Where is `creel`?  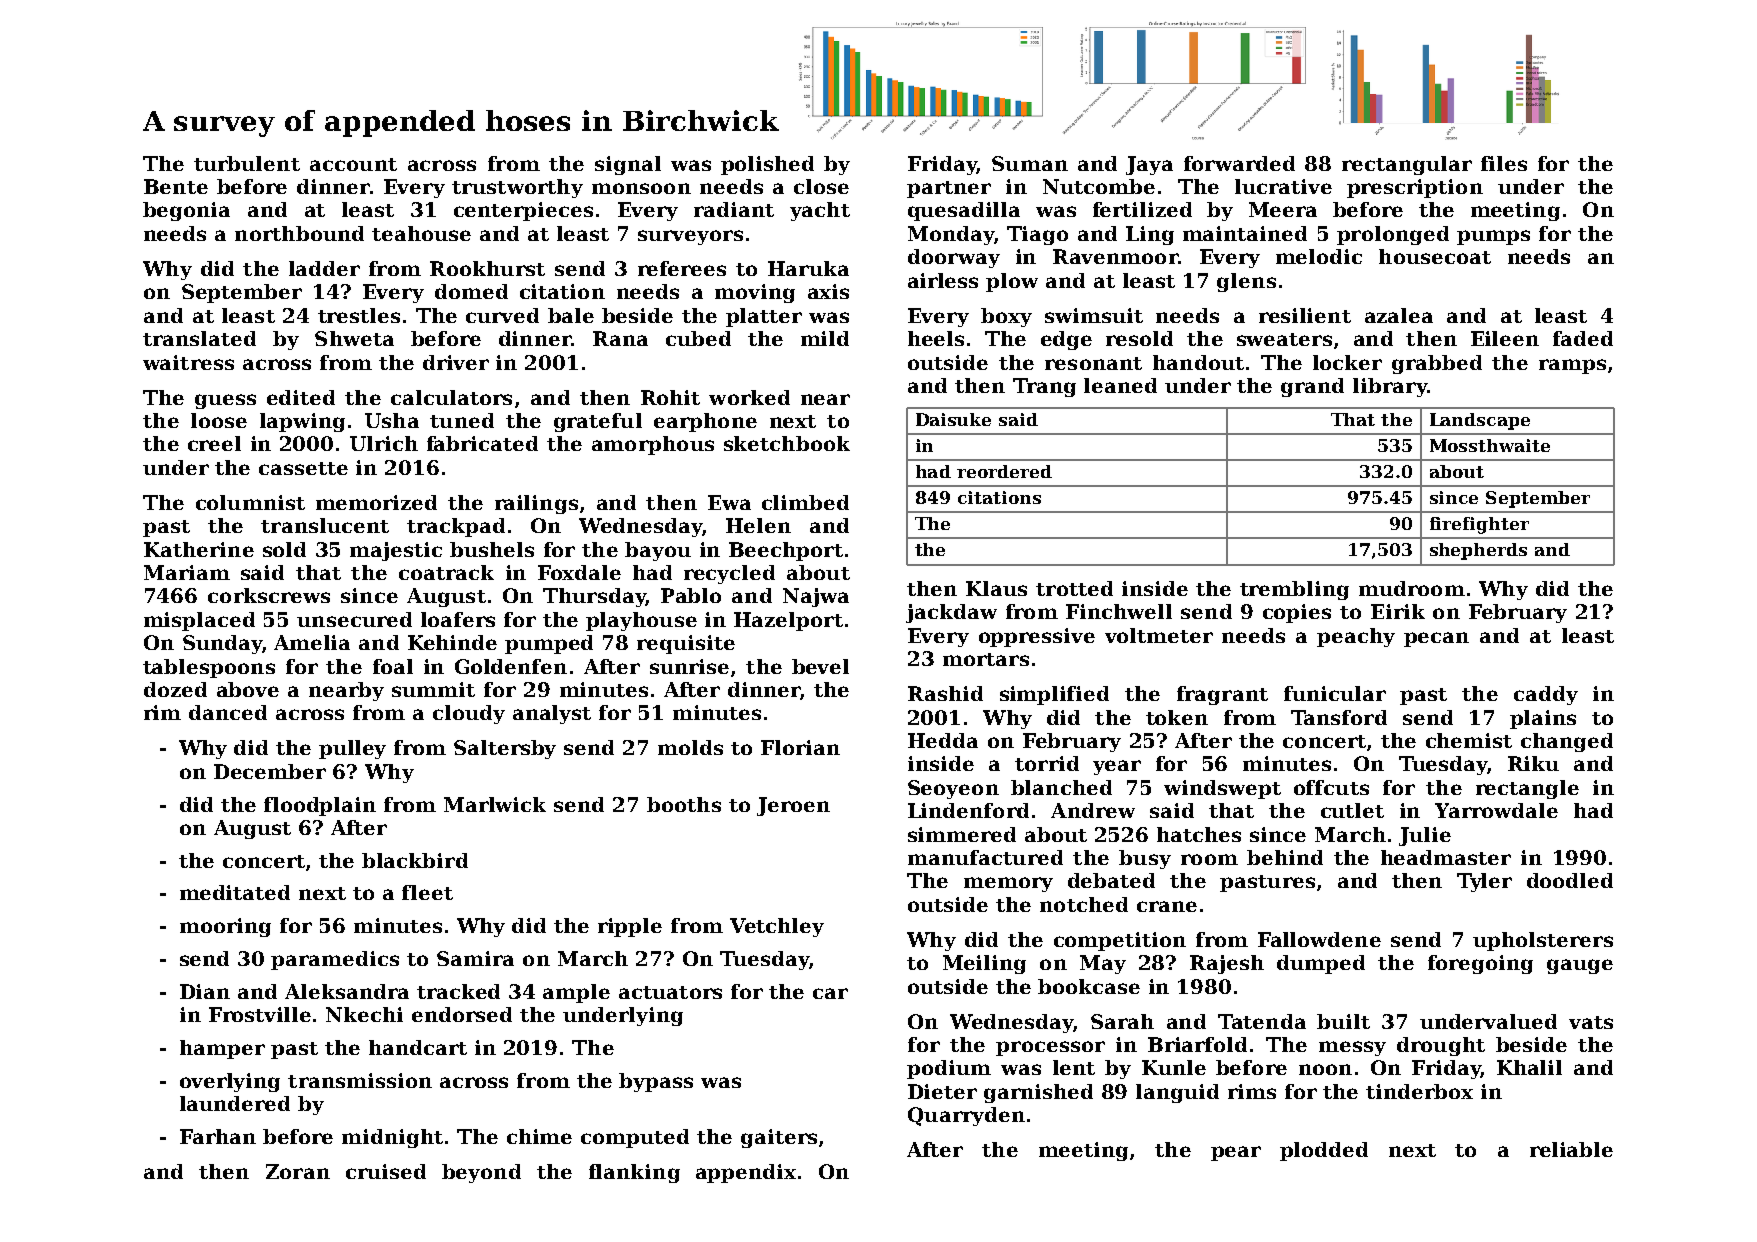
creel is located at coordinates (214, 443).
